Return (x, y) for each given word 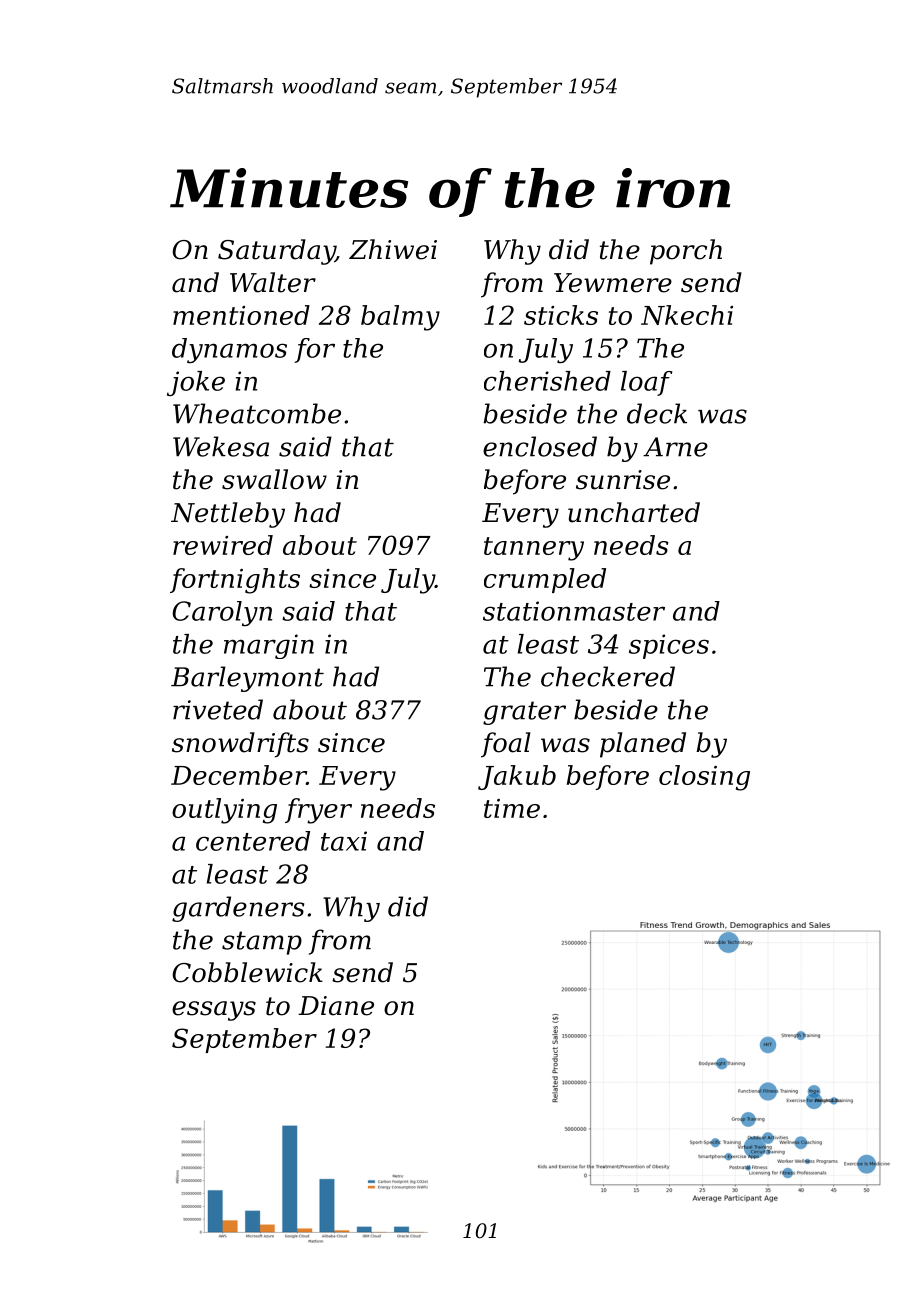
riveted (218, 709)
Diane (336, 1006)
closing (704, 778)
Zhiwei (393, 249)
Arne (675, 447)
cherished (547, 381)
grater (524, 713)
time (512, 808)
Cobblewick (247, 972)
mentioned (241, 315)
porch (686, 252)
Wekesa (221, 446)
